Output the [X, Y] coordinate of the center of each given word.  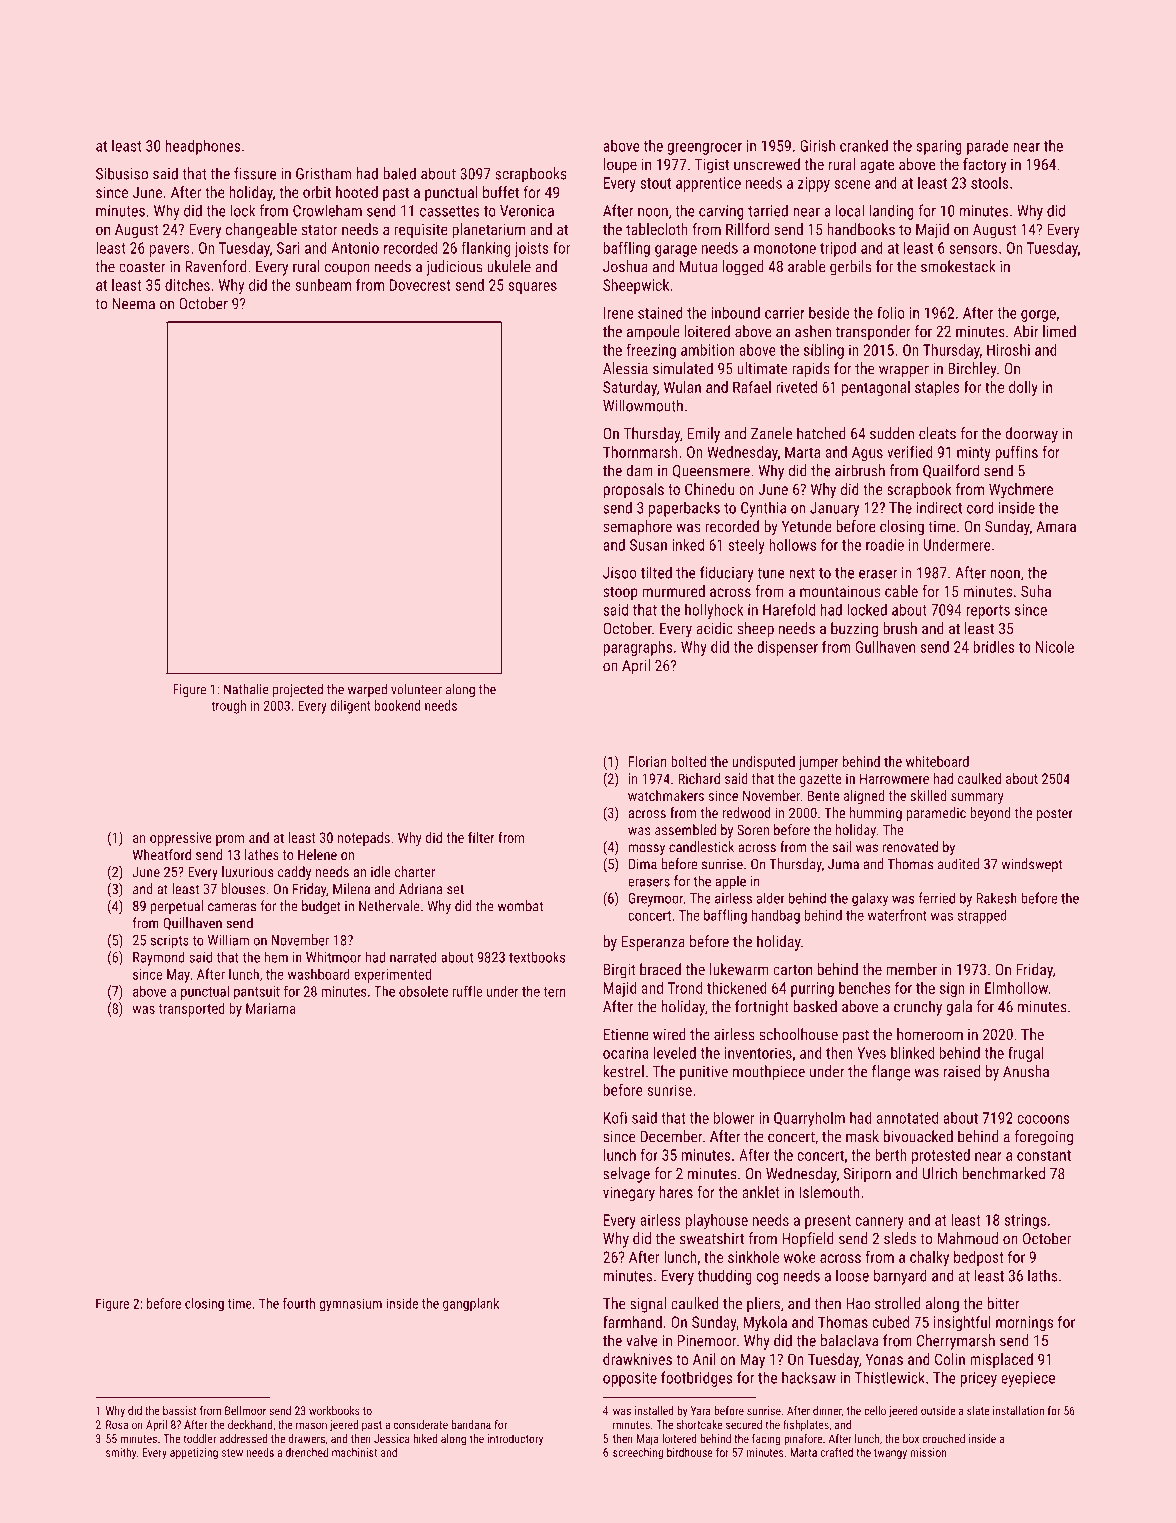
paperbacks [684, 509]
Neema [133, 304]
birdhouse [690, 1452]
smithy [121, 1453]
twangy [890, 1454]
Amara [1056, 526]
